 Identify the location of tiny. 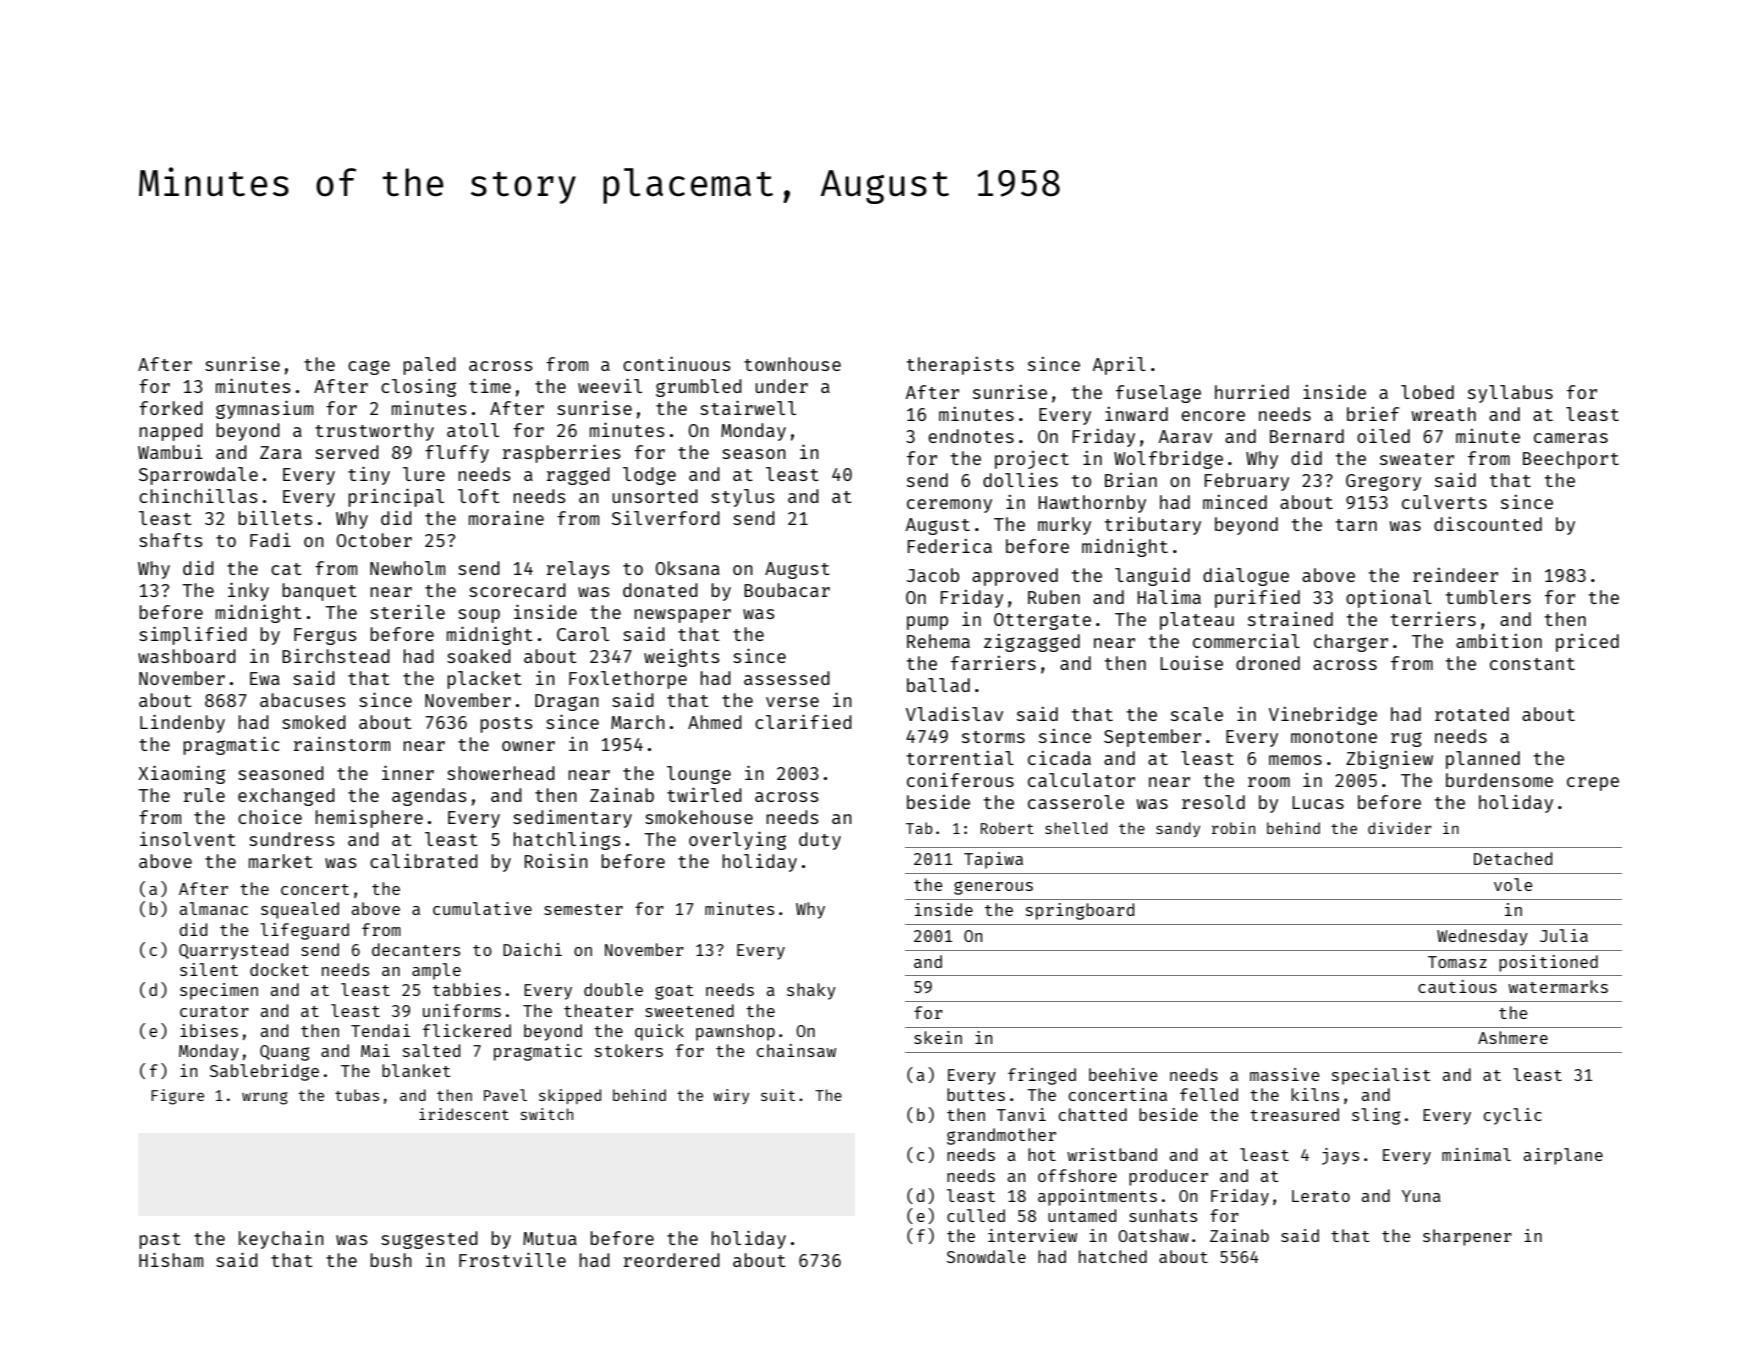
(369, 475).
